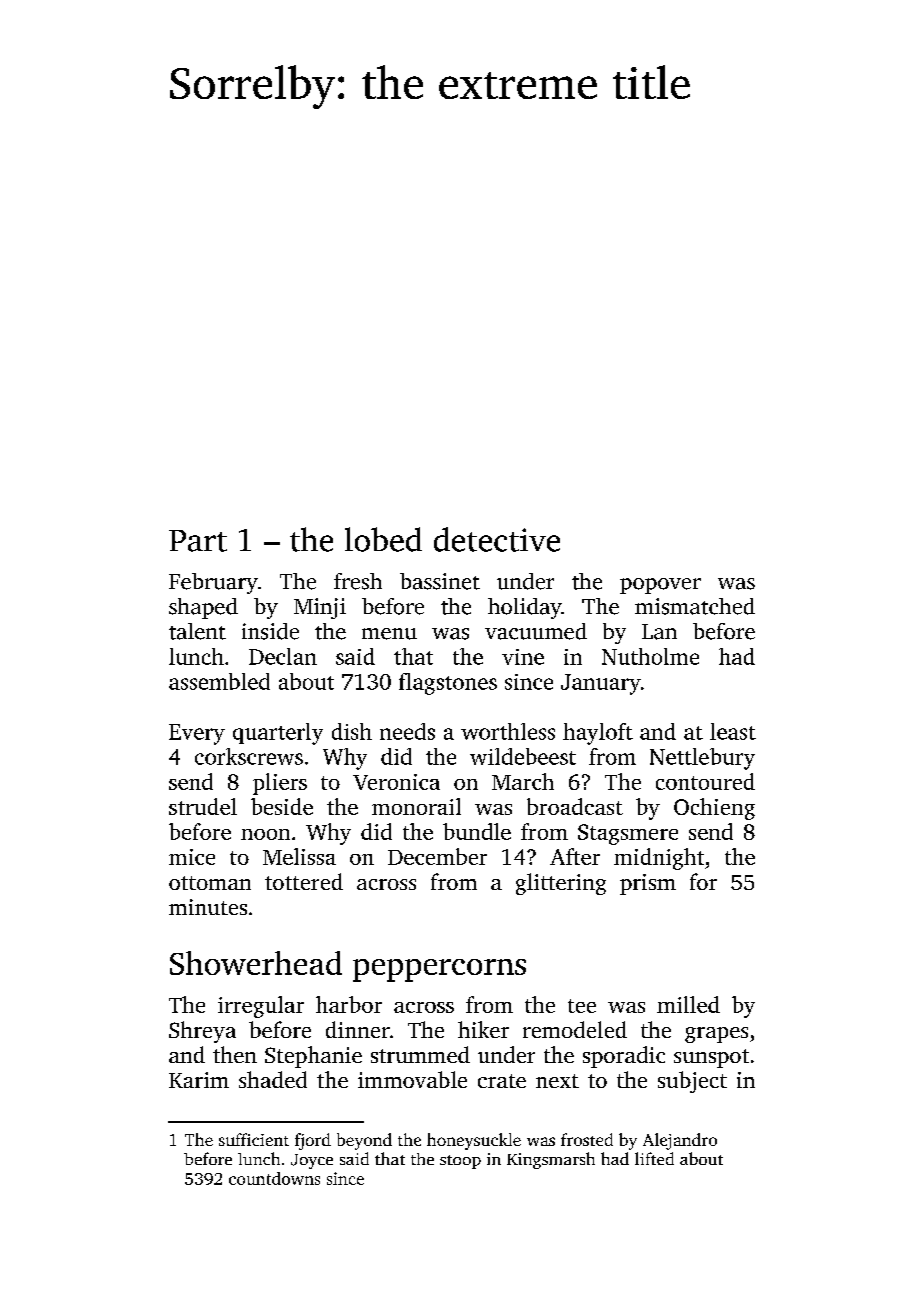 Image resolution: width=924 pixels, height=1311 pixels. What do you see at coordinates (660, 586) in the document?
I see `popover` at bounding box center [660, 586].
